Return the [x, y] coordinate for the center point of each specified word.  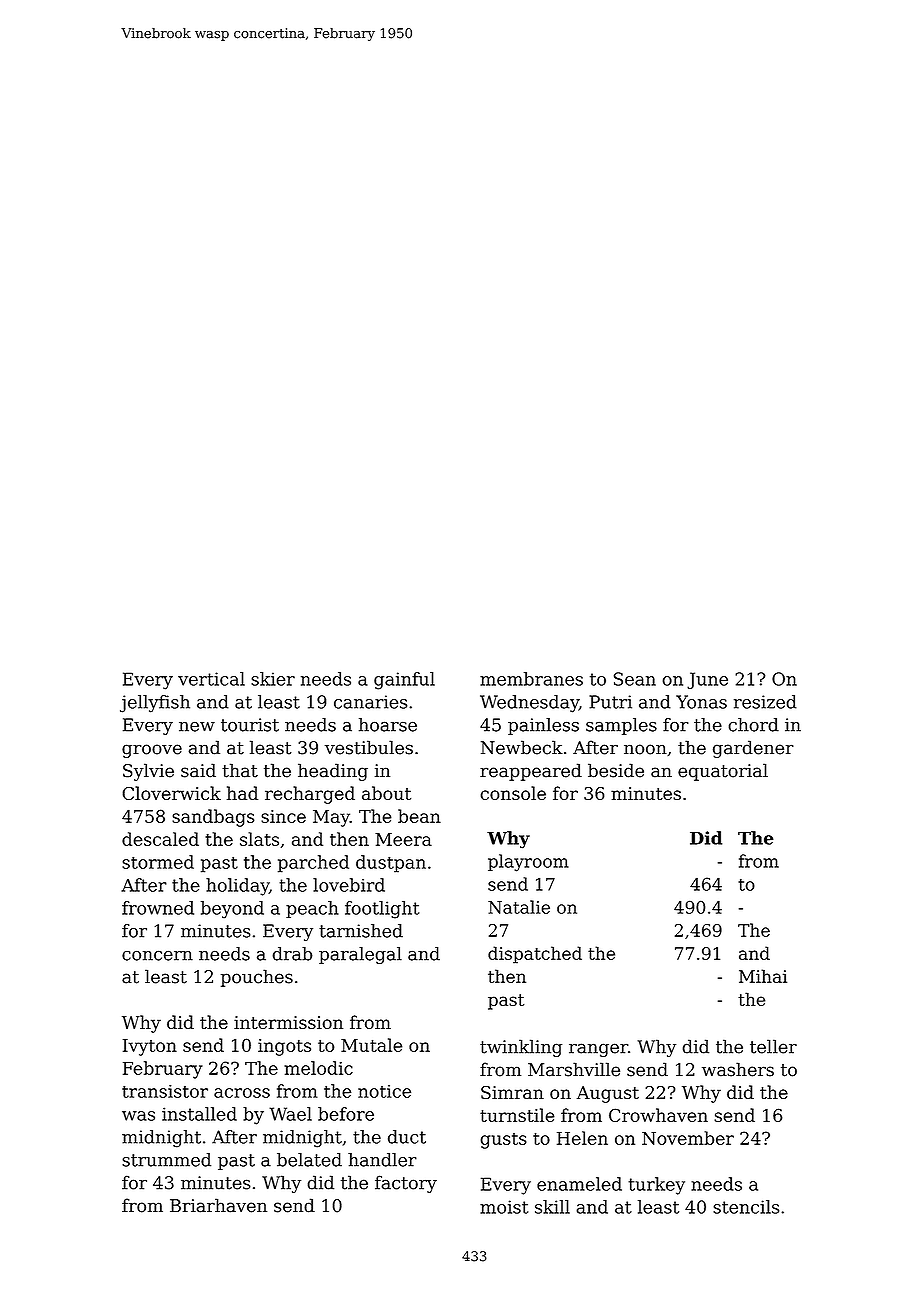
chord [754, 725]
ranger [598, 1050]
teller [773, 1046]
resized [765, 702]
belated [309, 1160]
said [198, 770]
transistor [165, 1091]
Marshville [574, 1069]
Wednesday [529, 704]
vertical [211, 679]
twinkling [521, 1048]
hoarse [388, 725]
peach [312, 909]
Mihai [763, 976]
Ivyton [150, 1047]
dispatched [535, 955]
